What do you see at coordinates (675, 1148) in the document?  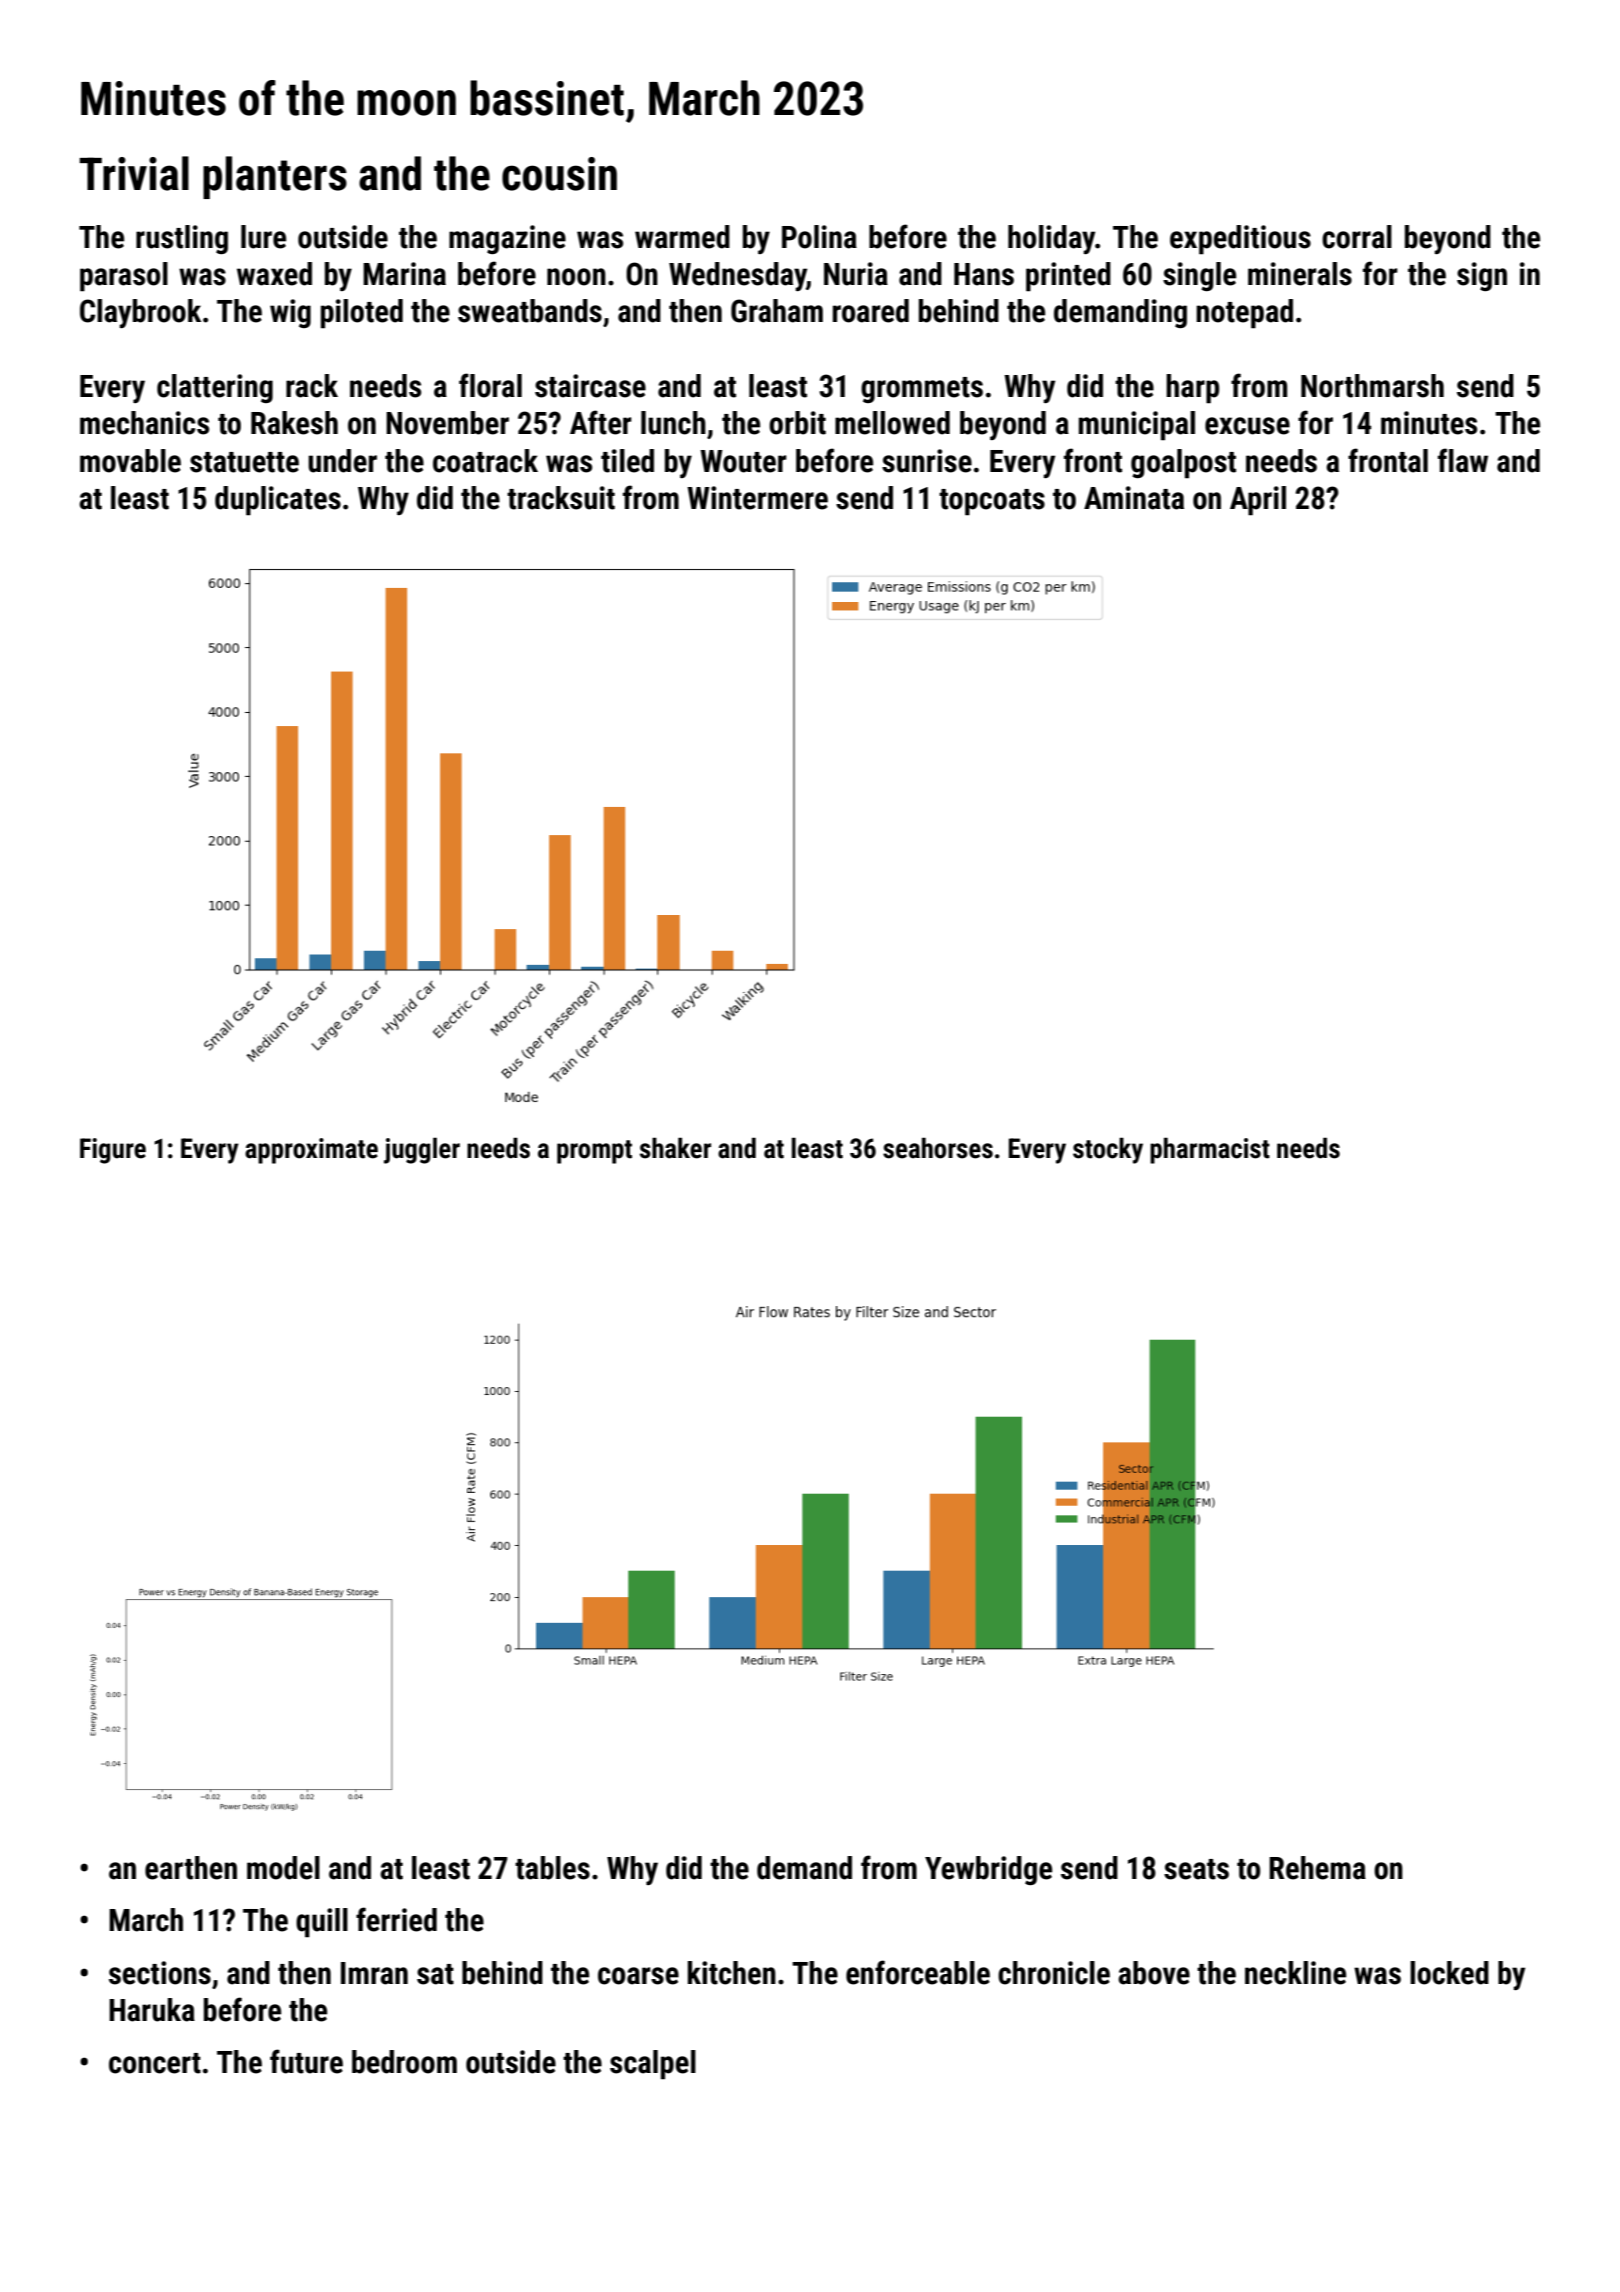 I see `shaker` at bounding box center [675, 1148].
